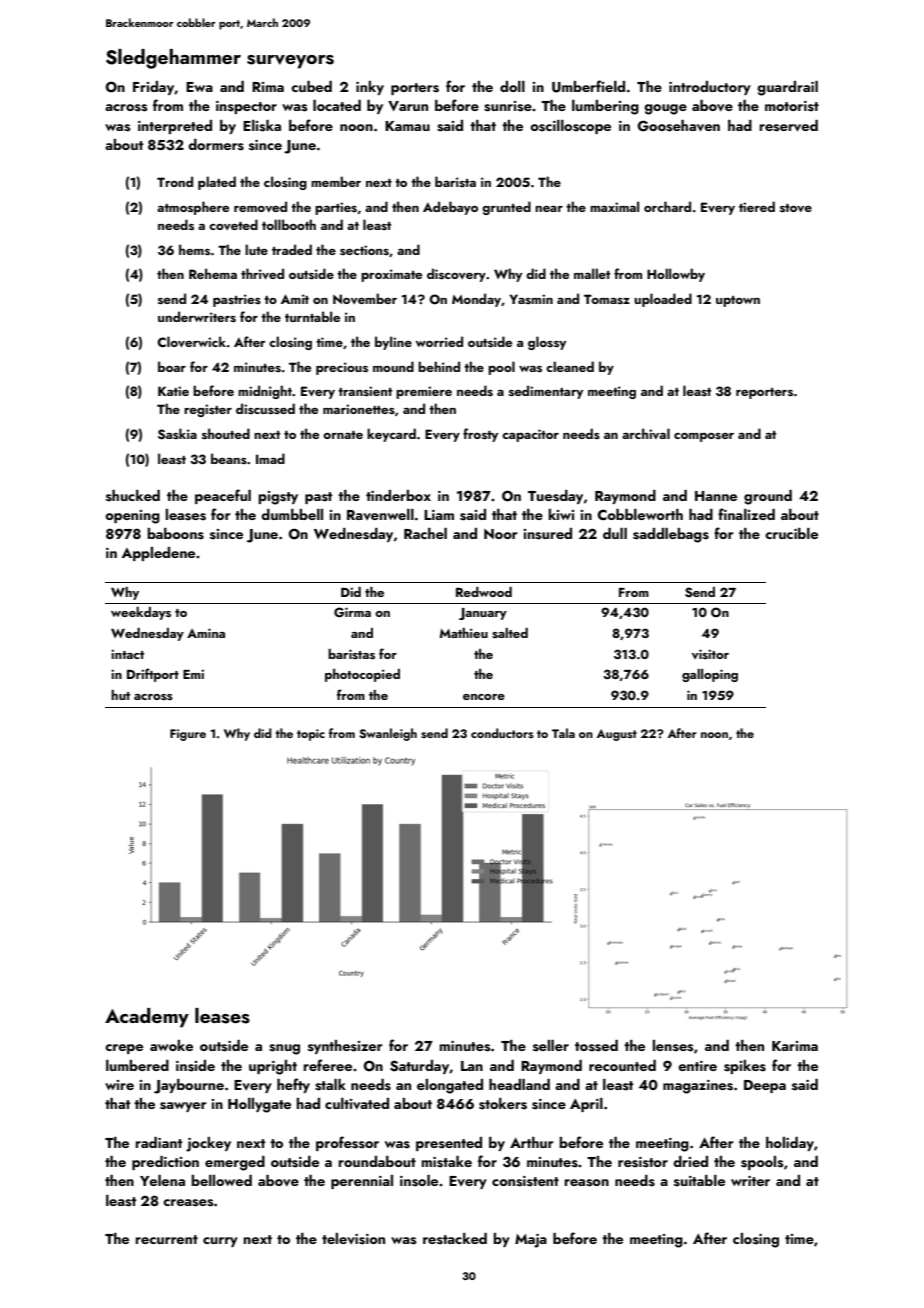 The width and height of the screenshot is (924, 1308). Describe the element at coordinates (167, 1239) in the screenshot. I see `recurrent` at that location.
